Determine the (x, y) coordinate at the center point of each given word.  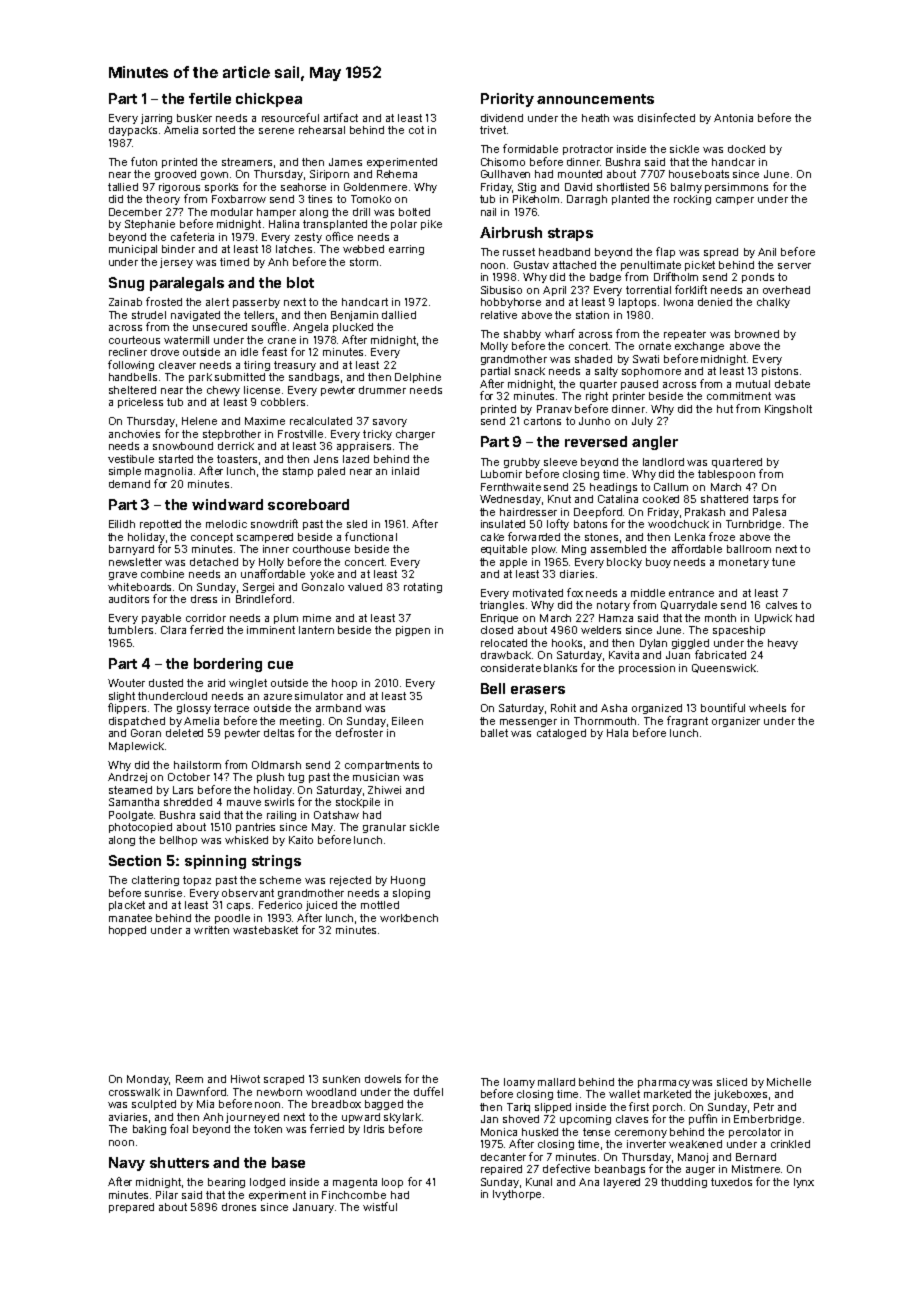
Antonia (733, 118)
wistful (380, 1206)
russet (519, 252)
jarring (156, 119)
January (313, 1208)
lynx (804, 1183)
